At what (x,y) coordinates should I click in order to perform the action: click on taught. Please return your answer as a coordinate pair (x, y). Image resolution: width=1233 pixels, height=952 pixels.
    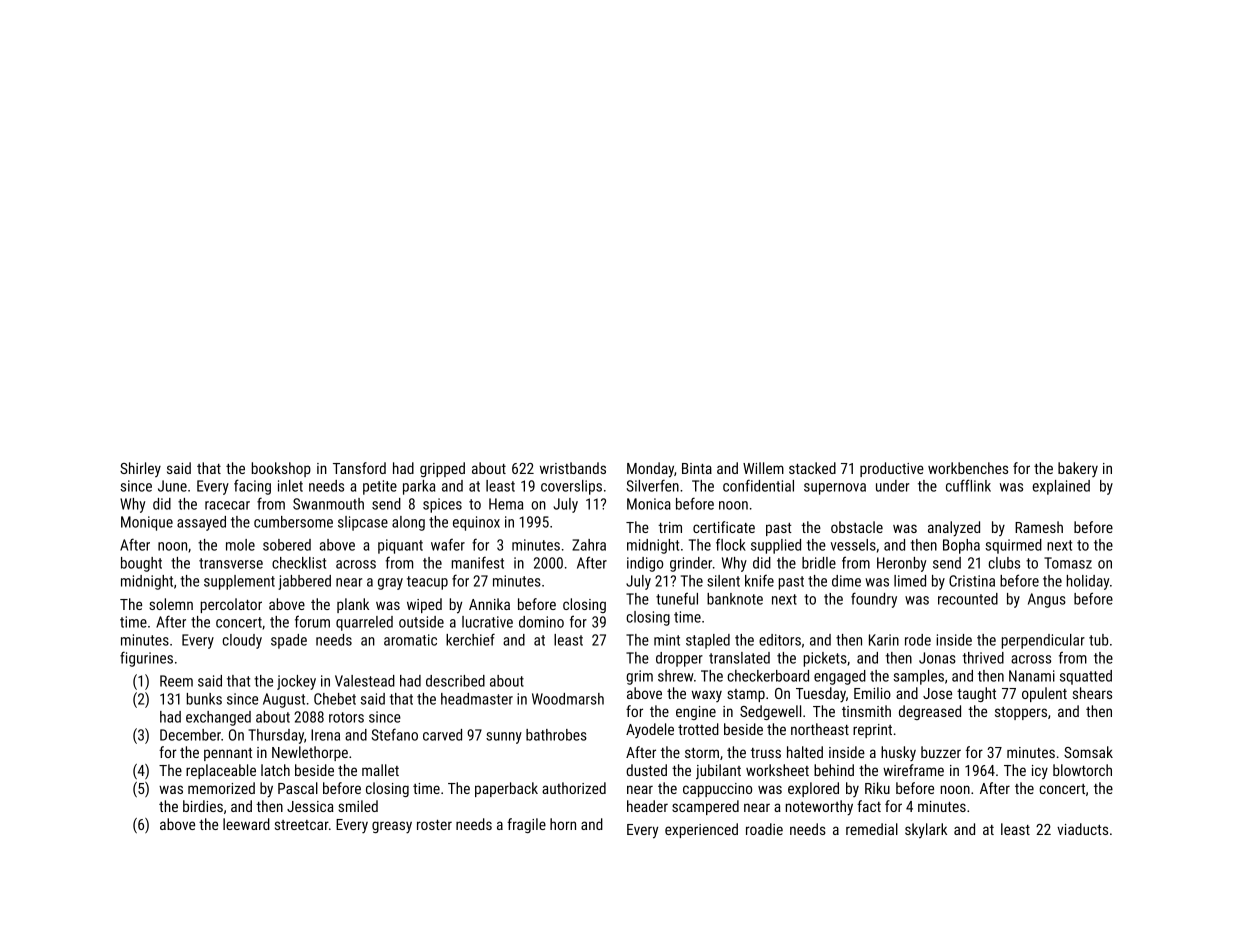
    Looking at the image, I should click on (976, 694).
